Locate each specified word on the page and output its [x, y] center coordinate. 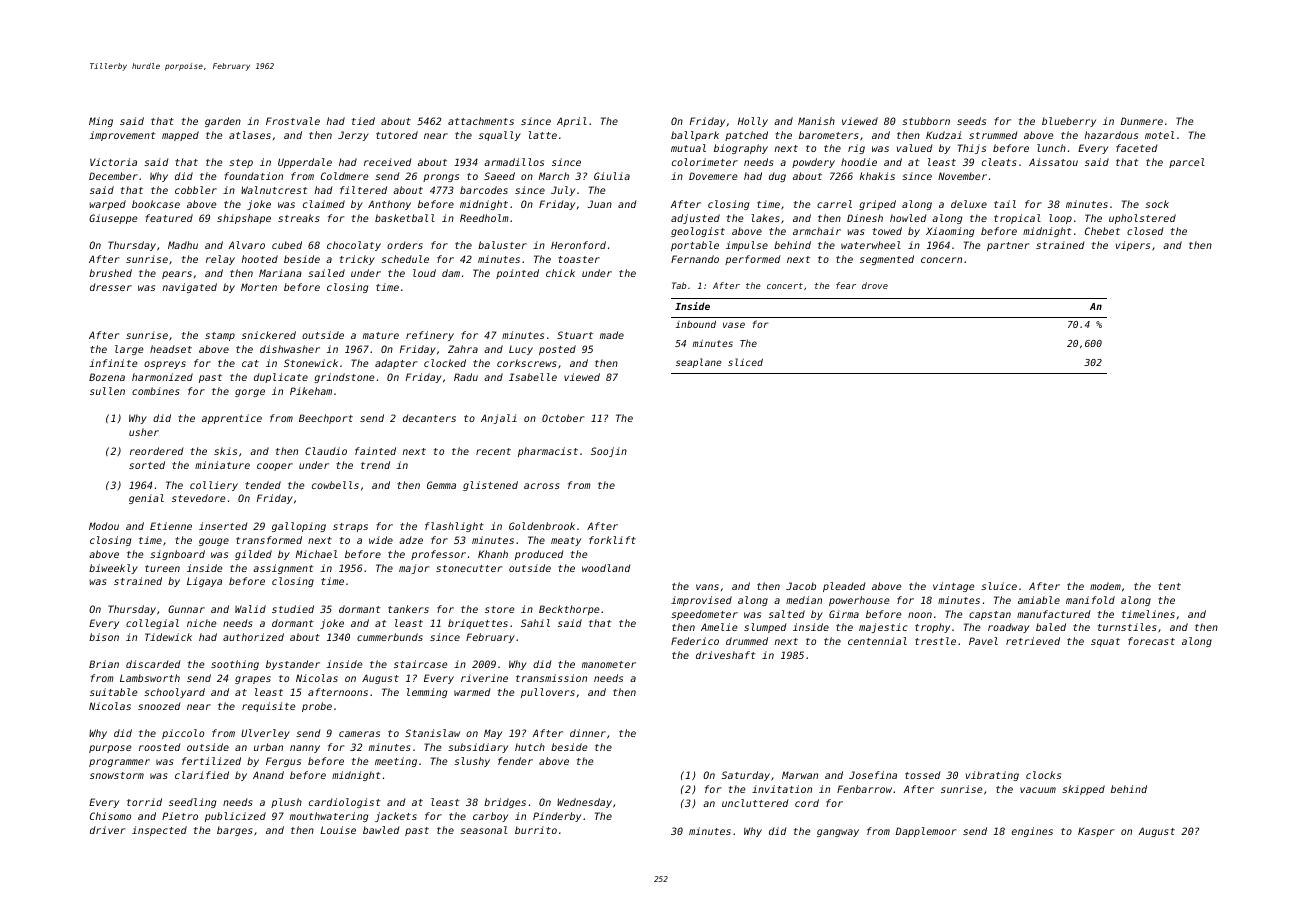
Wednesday [584, 803]
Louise [338, 830]
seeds [971, 121]
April [572, 122]
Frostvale [293, 121]
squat [1105, 642]
